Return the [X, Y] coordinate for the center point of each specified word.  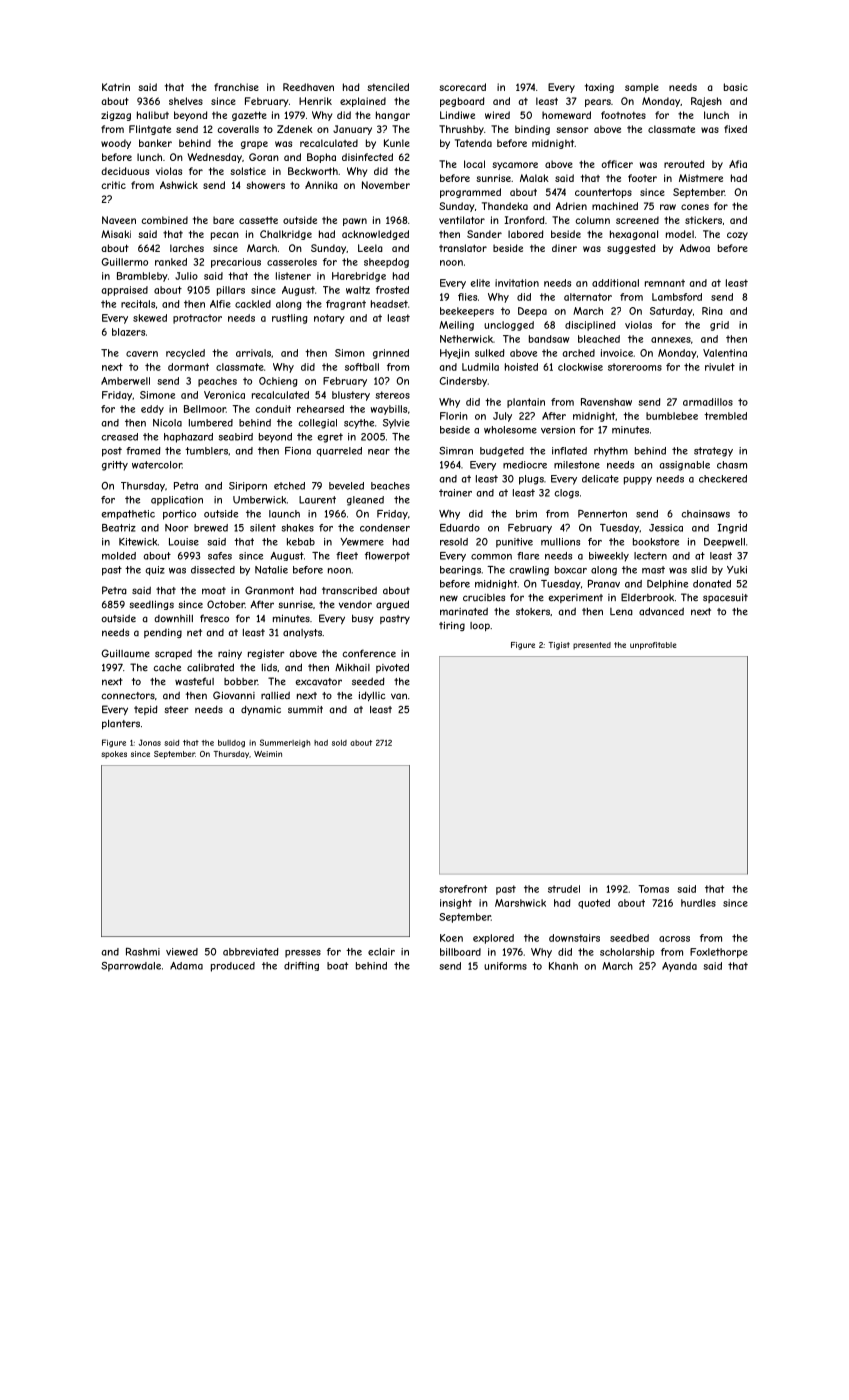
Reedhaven [308, 87]
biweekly [609, 557]
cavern [142, 354]
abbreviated [250, 952]
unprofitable [653, 646]
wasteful [194, 681]
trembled [725, 416]
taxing [599, 88]
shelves [186, 101]
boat [337, 966]
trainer [455, 493]
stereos [392, 395]
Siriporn [248, 487]
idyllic [372, 696]
